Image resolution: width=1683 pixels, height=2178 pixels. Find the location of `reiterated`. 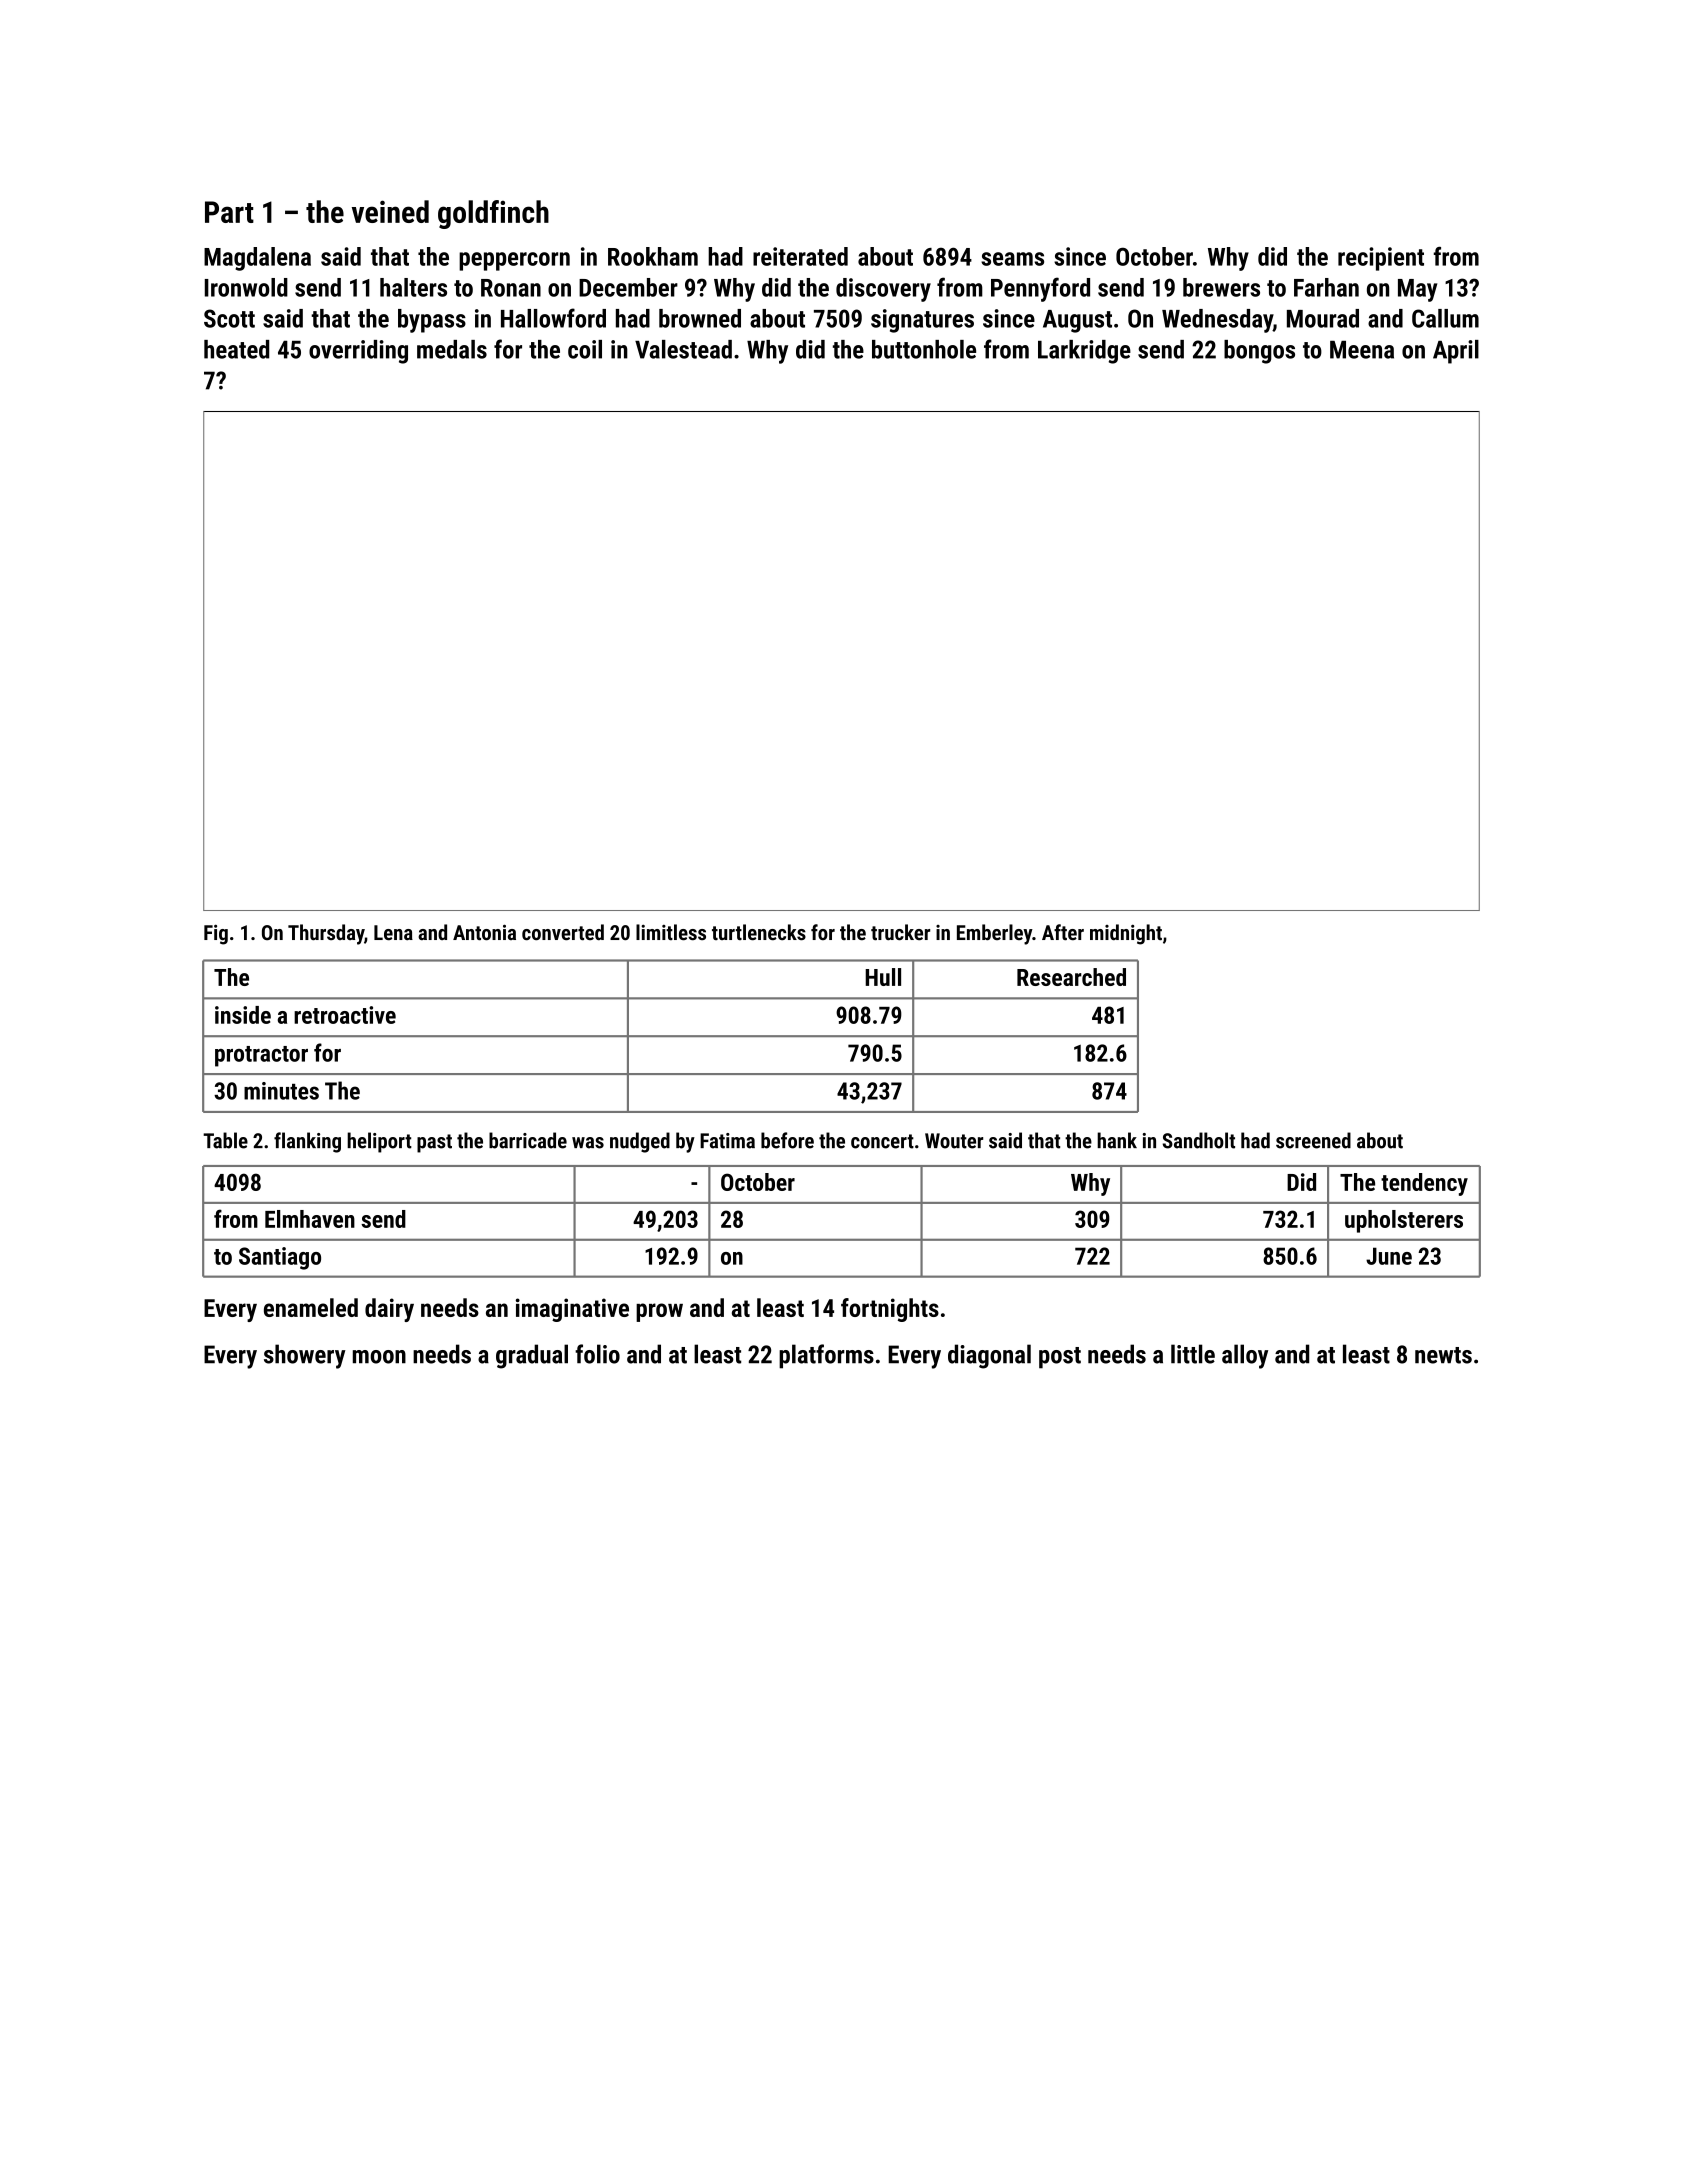

reiterated is located at coordinates (800, 256).
